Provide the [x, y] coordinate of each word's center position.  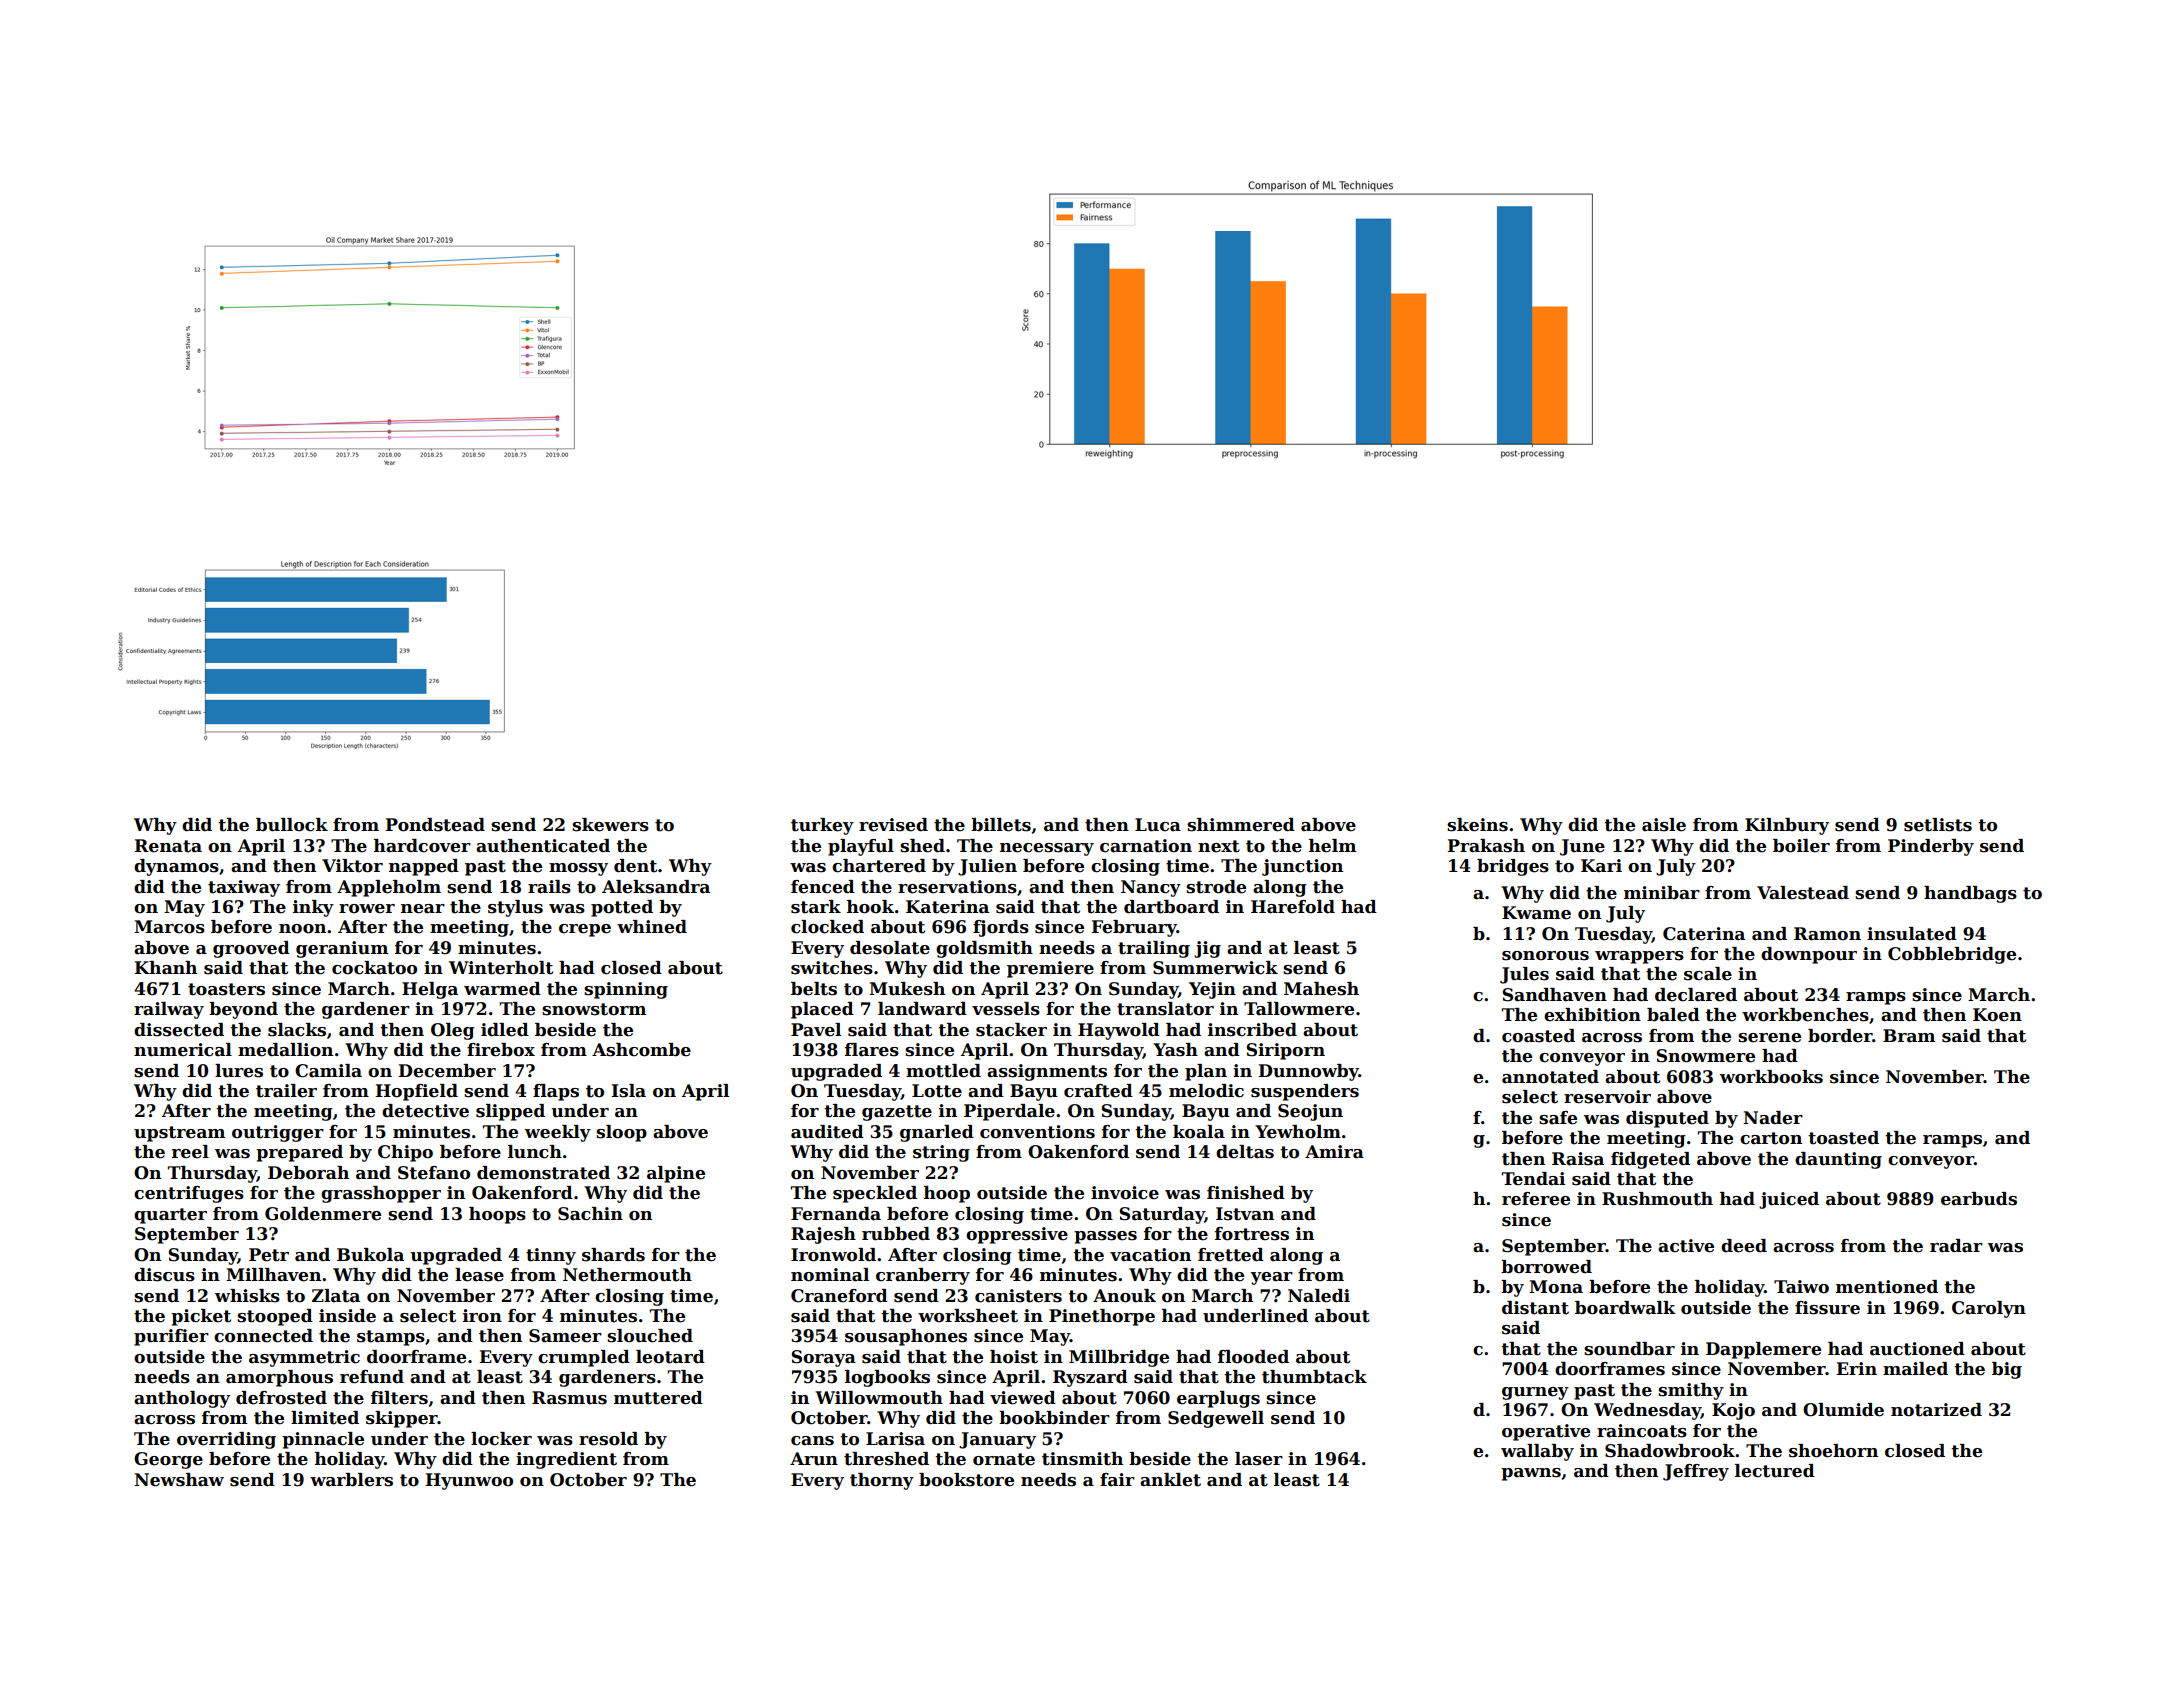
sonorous [1545, 956]
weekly [558, 1133]
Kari [1601, 866]
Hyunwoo [469, 1481]
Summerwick [1215, 968]
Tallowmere [1299, 1009]
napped [424, 867]
